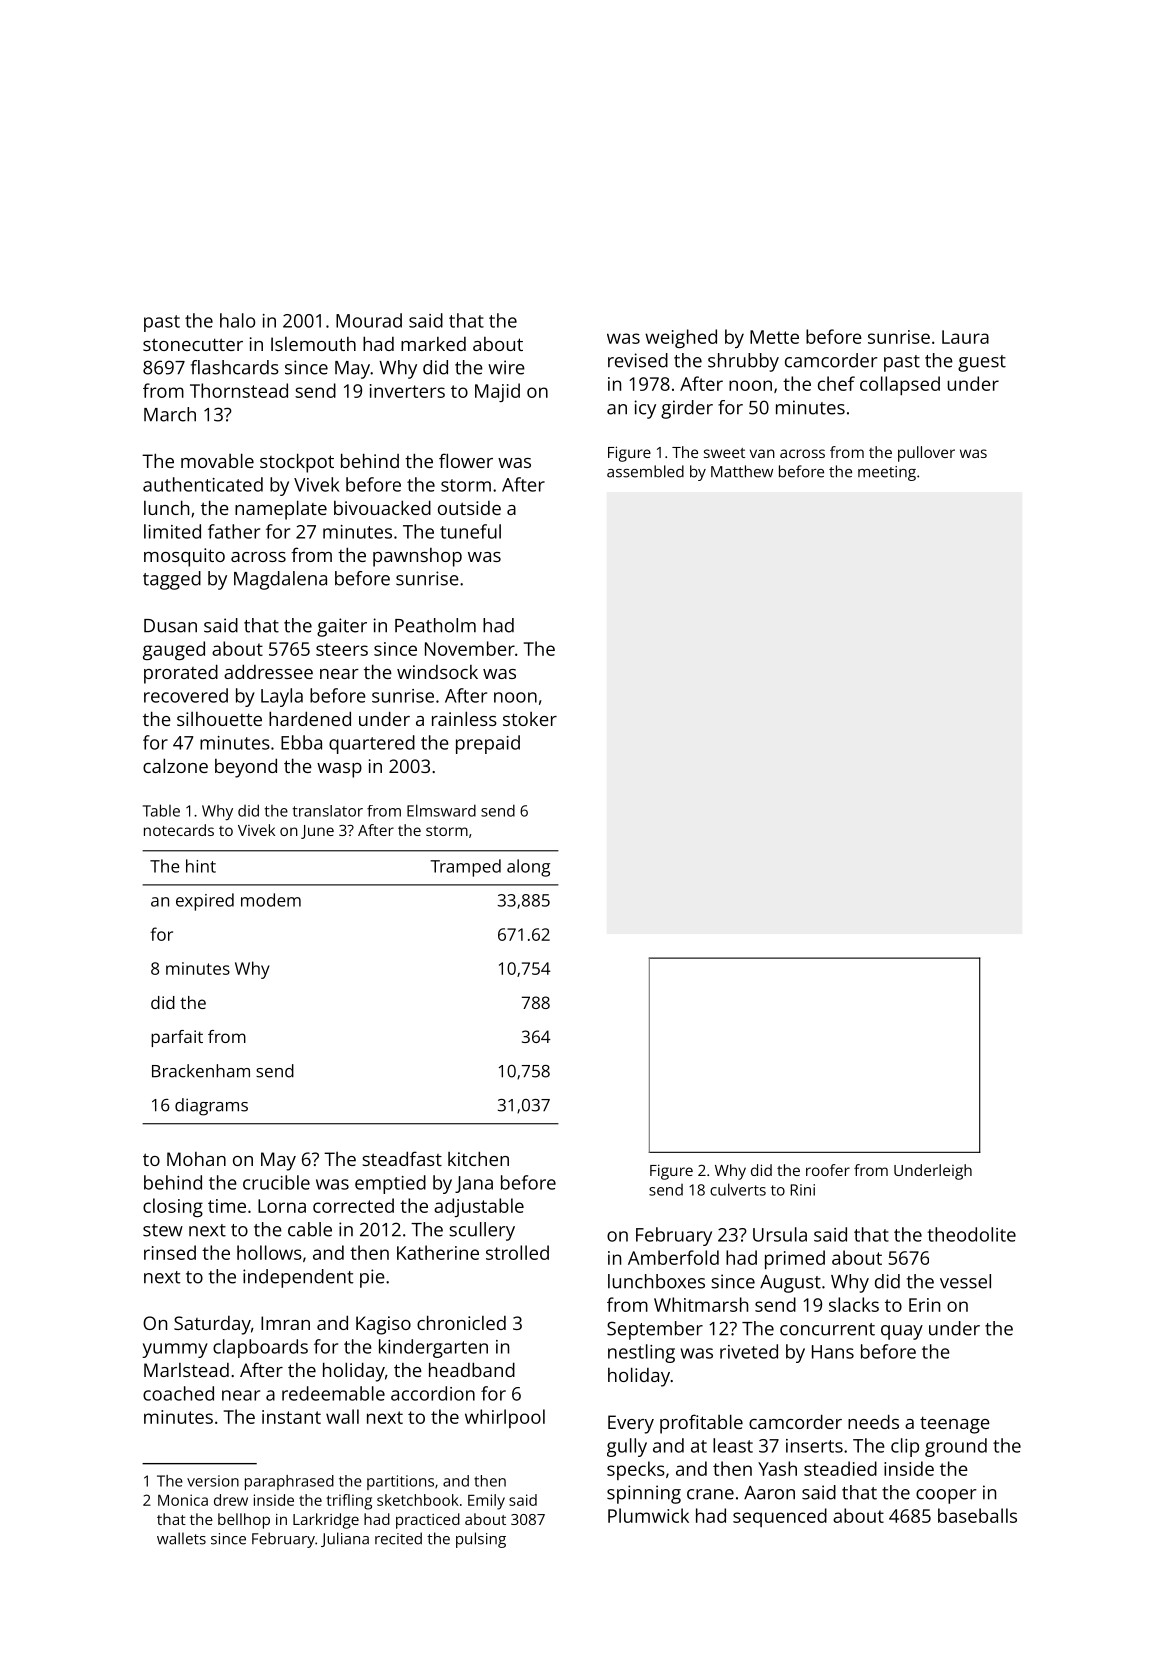 This screenshot has height=1654, width=1165. What do you see at coordinates (530, 719) in the screenshot?
I see `stoker` at bounding box center [530, 719].
